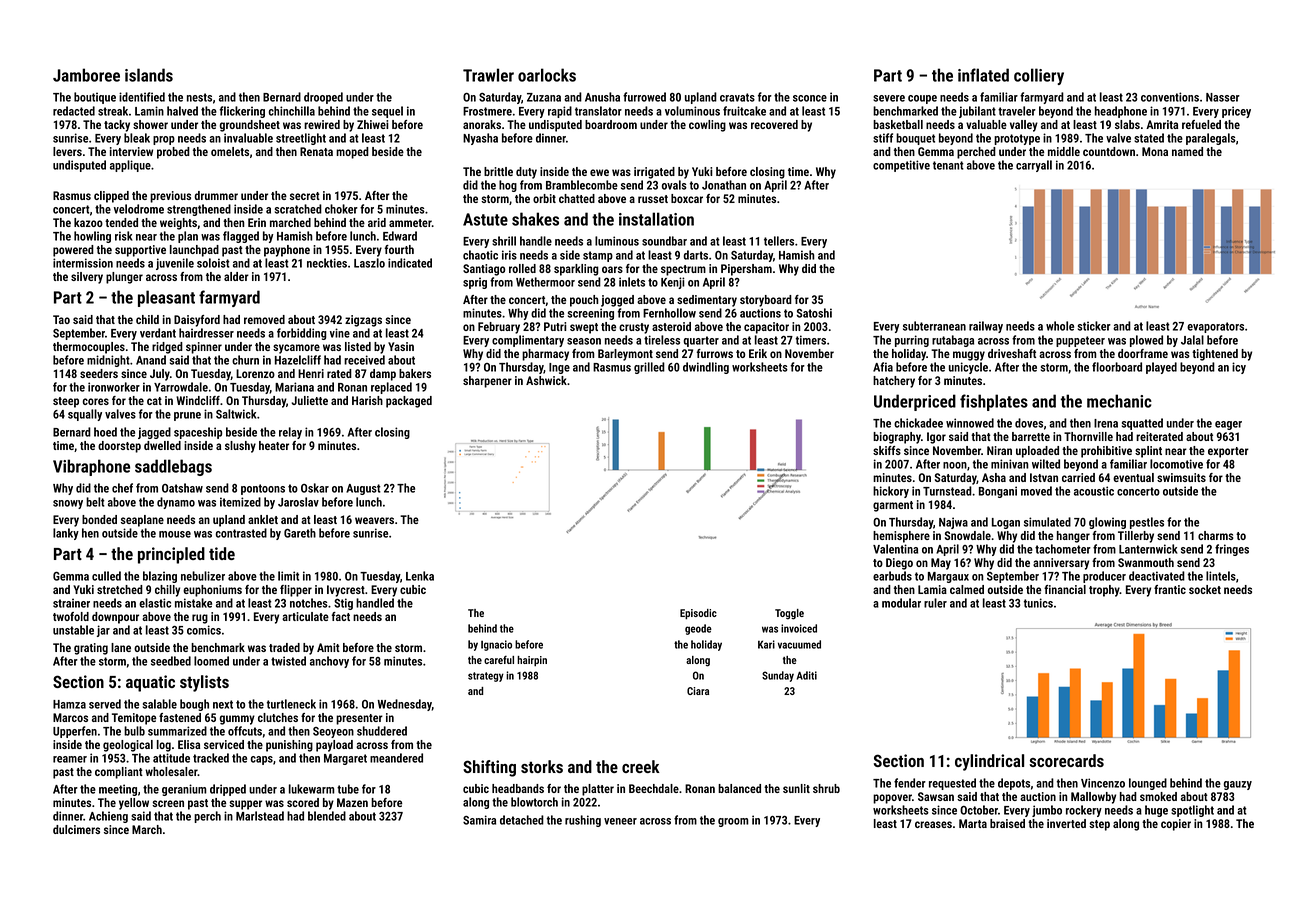 The image size is (1308, 924). What do you see at coordinates (1024, 126) in the page?
I see `valley` at bounding box center [1024, 126].
